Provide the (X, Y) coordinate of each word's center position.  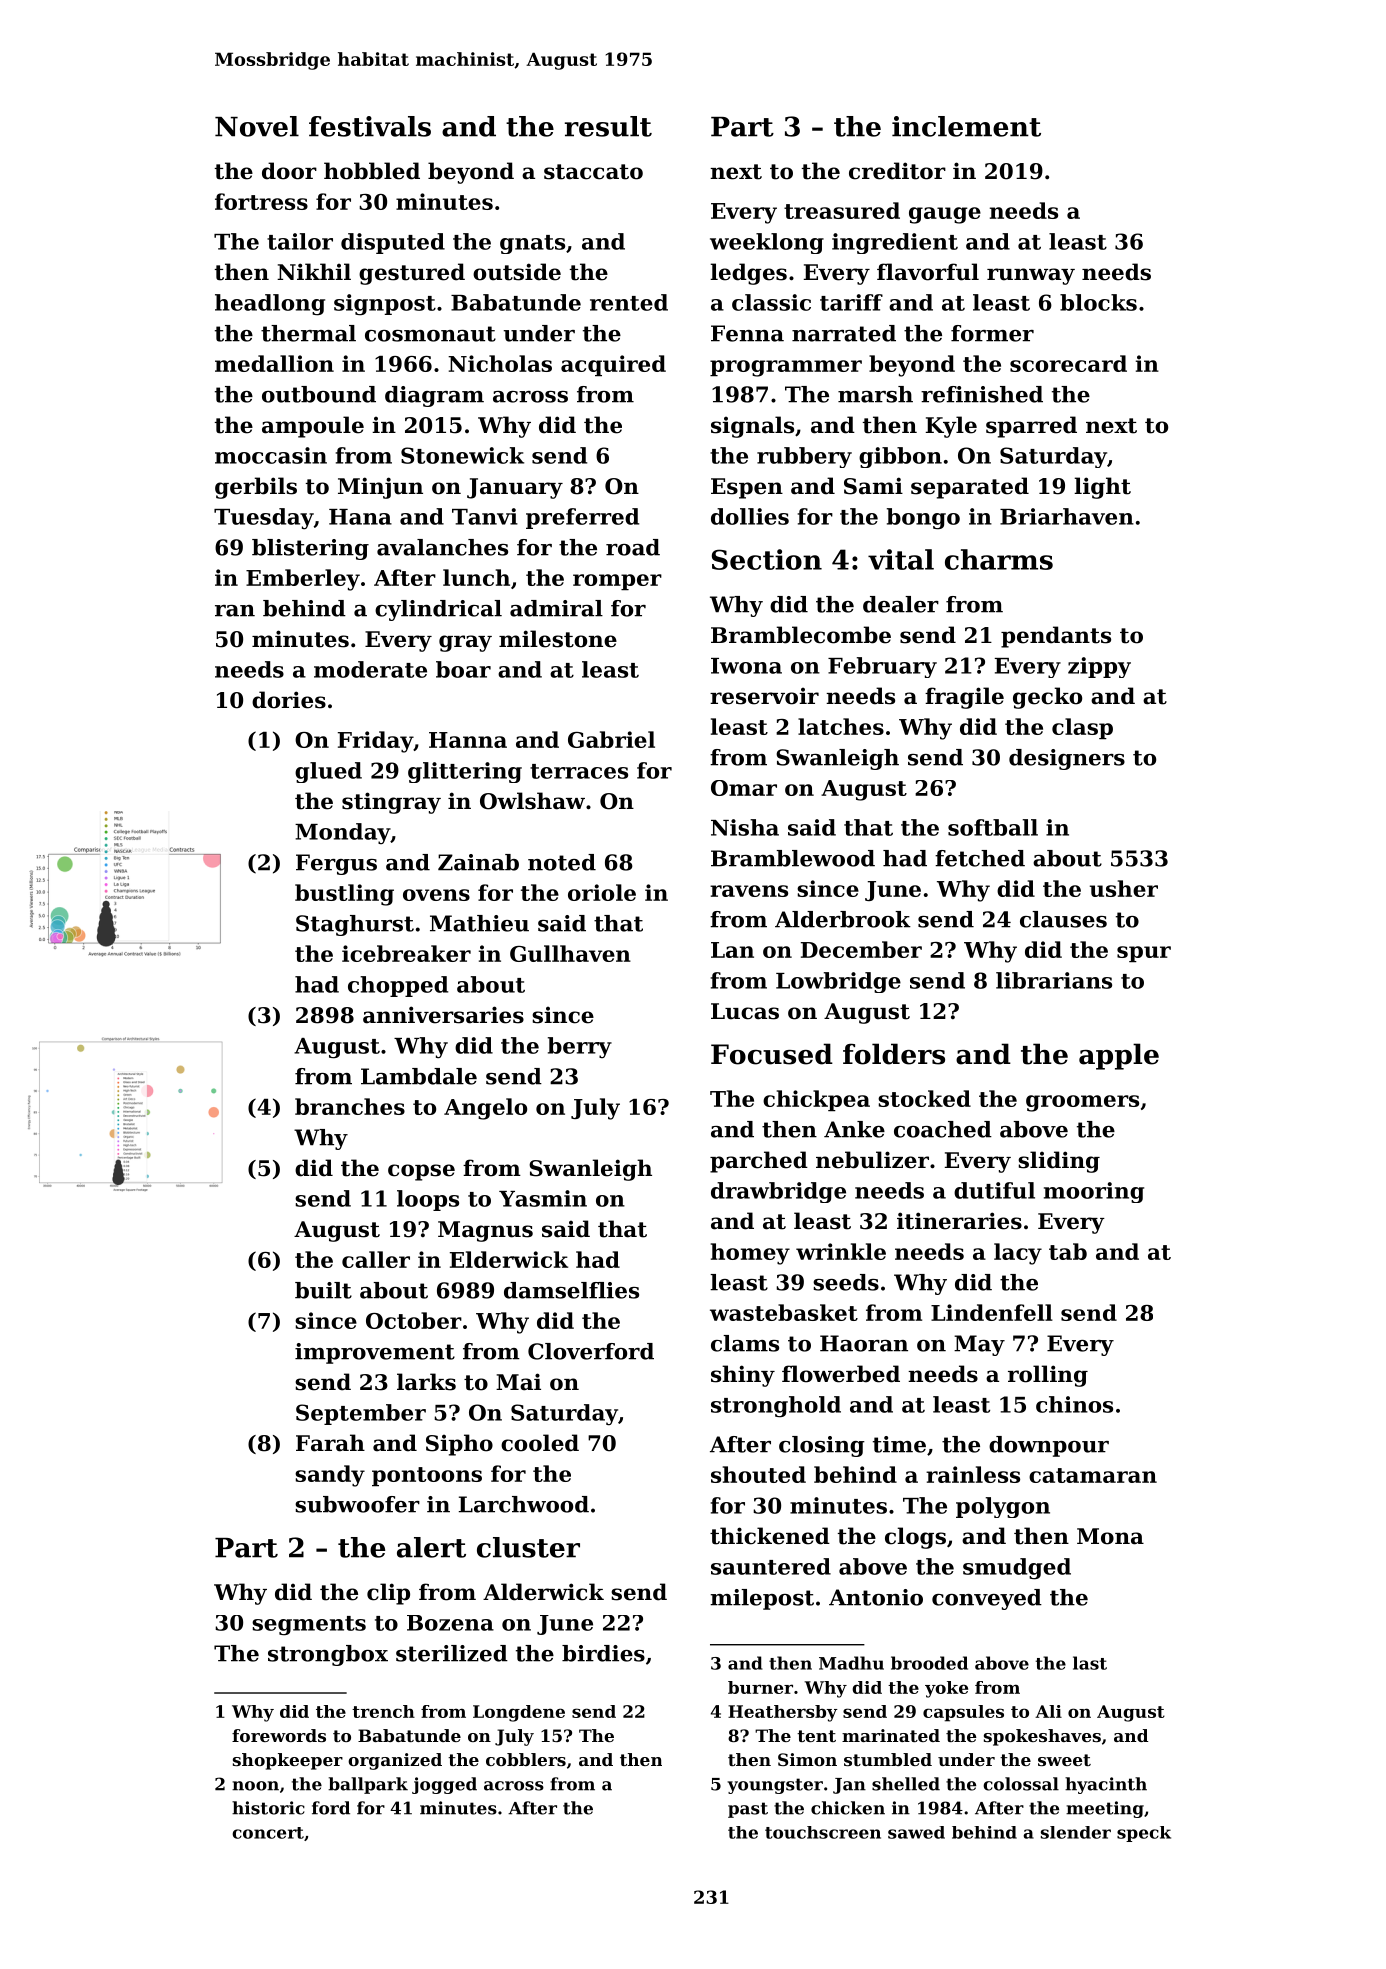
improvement (375, 1353)
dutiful (994, 1190)
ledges (748, 274)
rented (629, 302)
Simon (807, 1759)
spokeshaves (1042, 1737)
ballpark (368, 1785)
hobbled (372, 171)
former (992, 333)
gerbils (256, 488)
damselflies (571, 1290)
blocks (1098, 302)
